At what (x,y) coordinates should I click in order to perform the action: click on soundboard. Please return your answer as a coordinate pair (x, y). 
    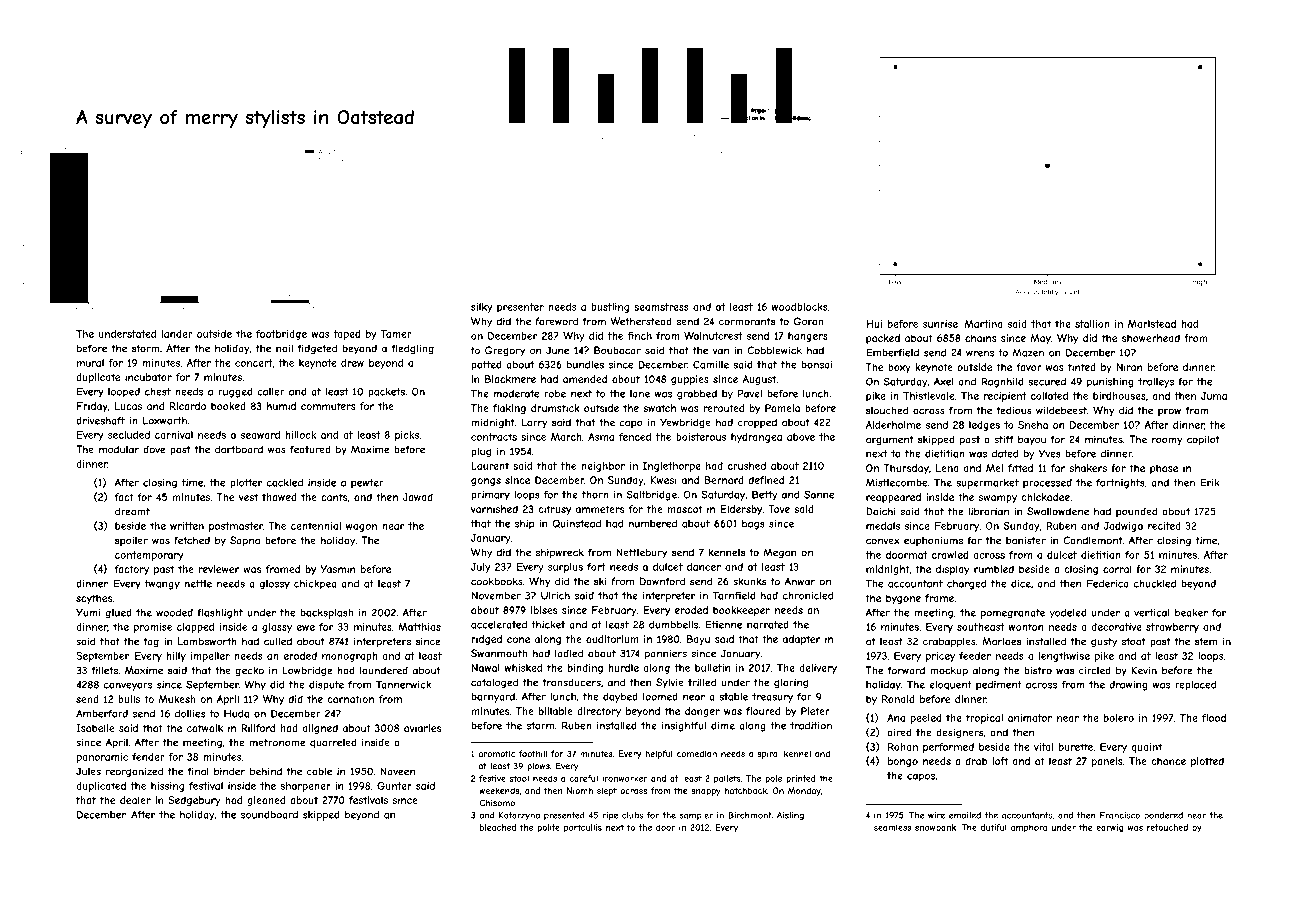
    Looking at the image, I should click on (269, 815).
